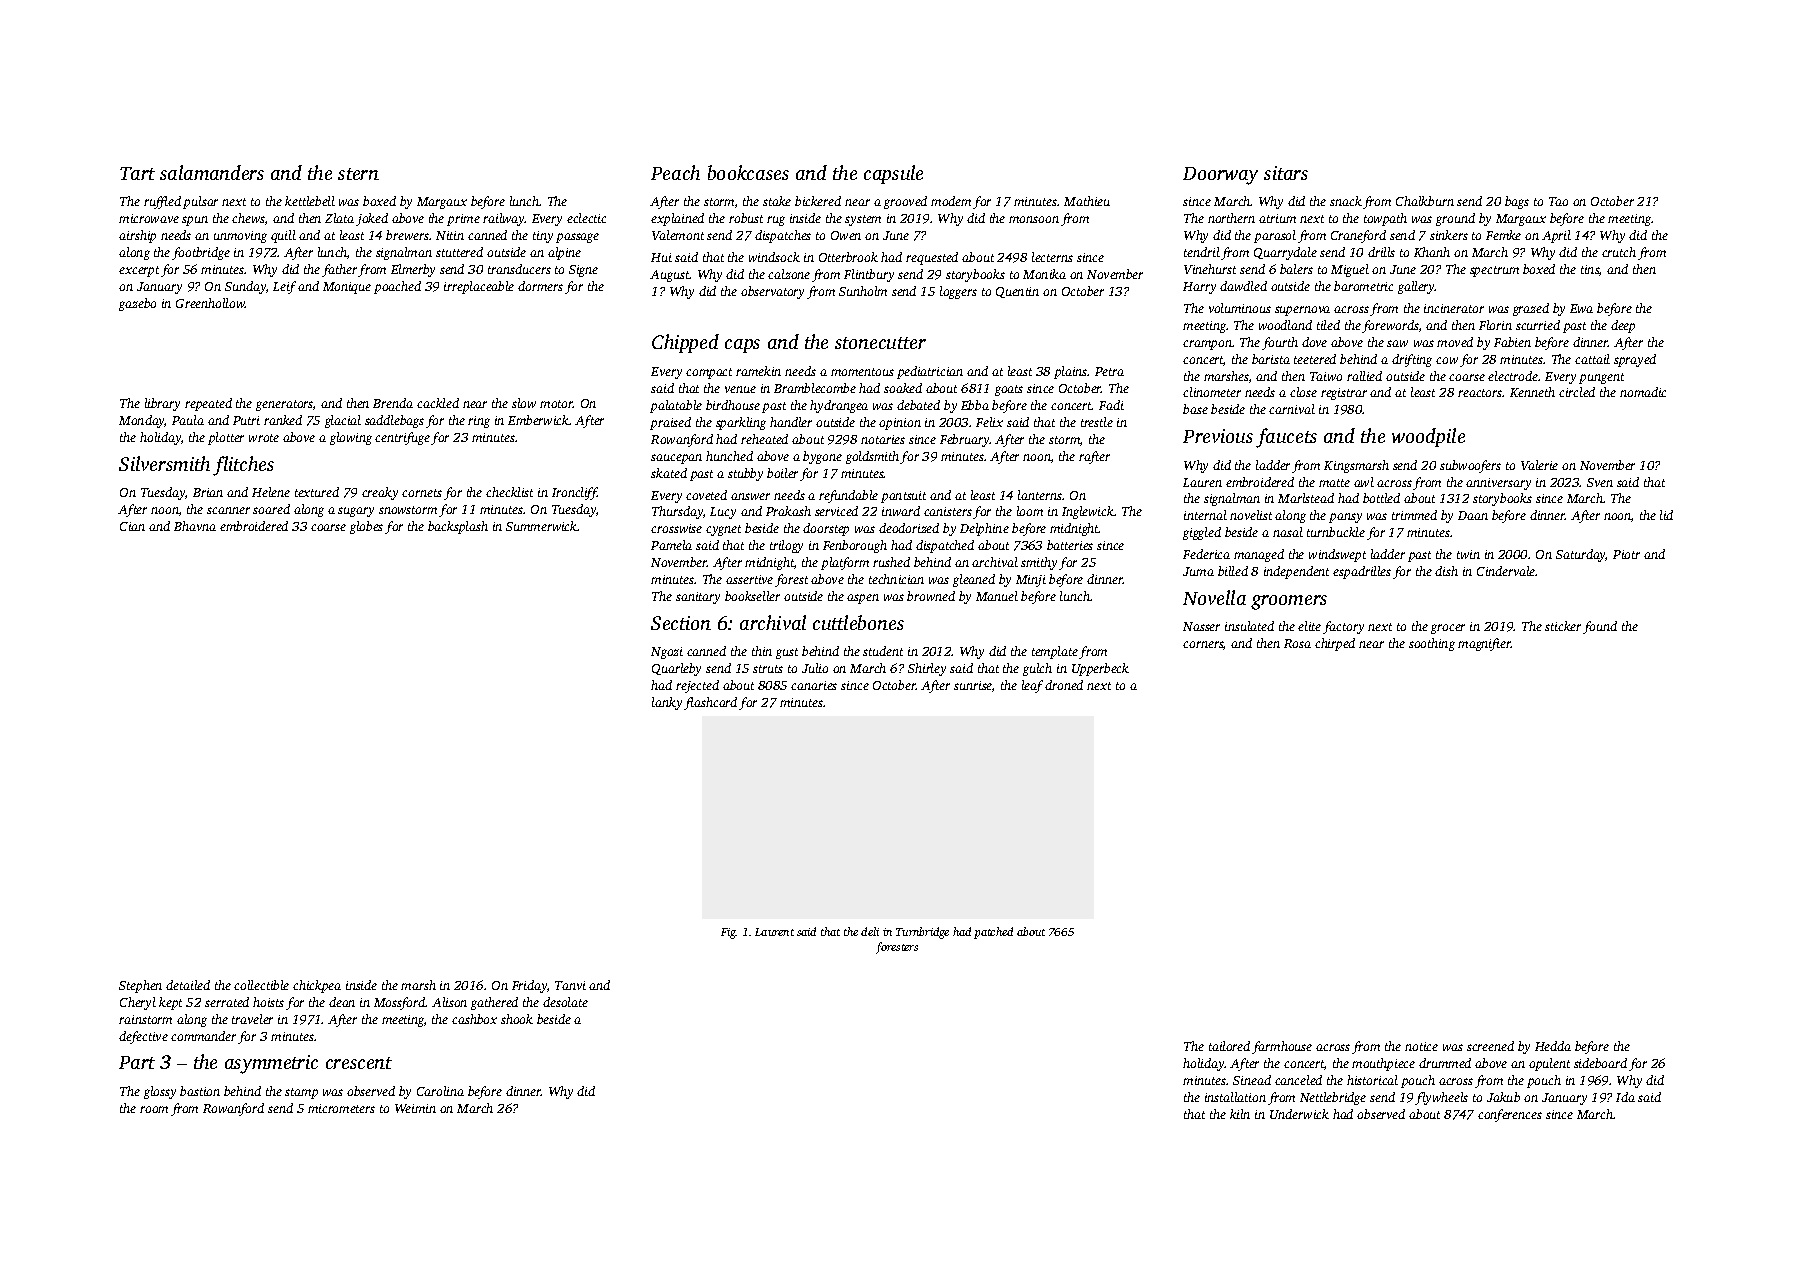 This screenshot has width=1796, height=1270. Describe the element at coordinates (667, 703) in the screenshot. I see `lanky` at that location.
